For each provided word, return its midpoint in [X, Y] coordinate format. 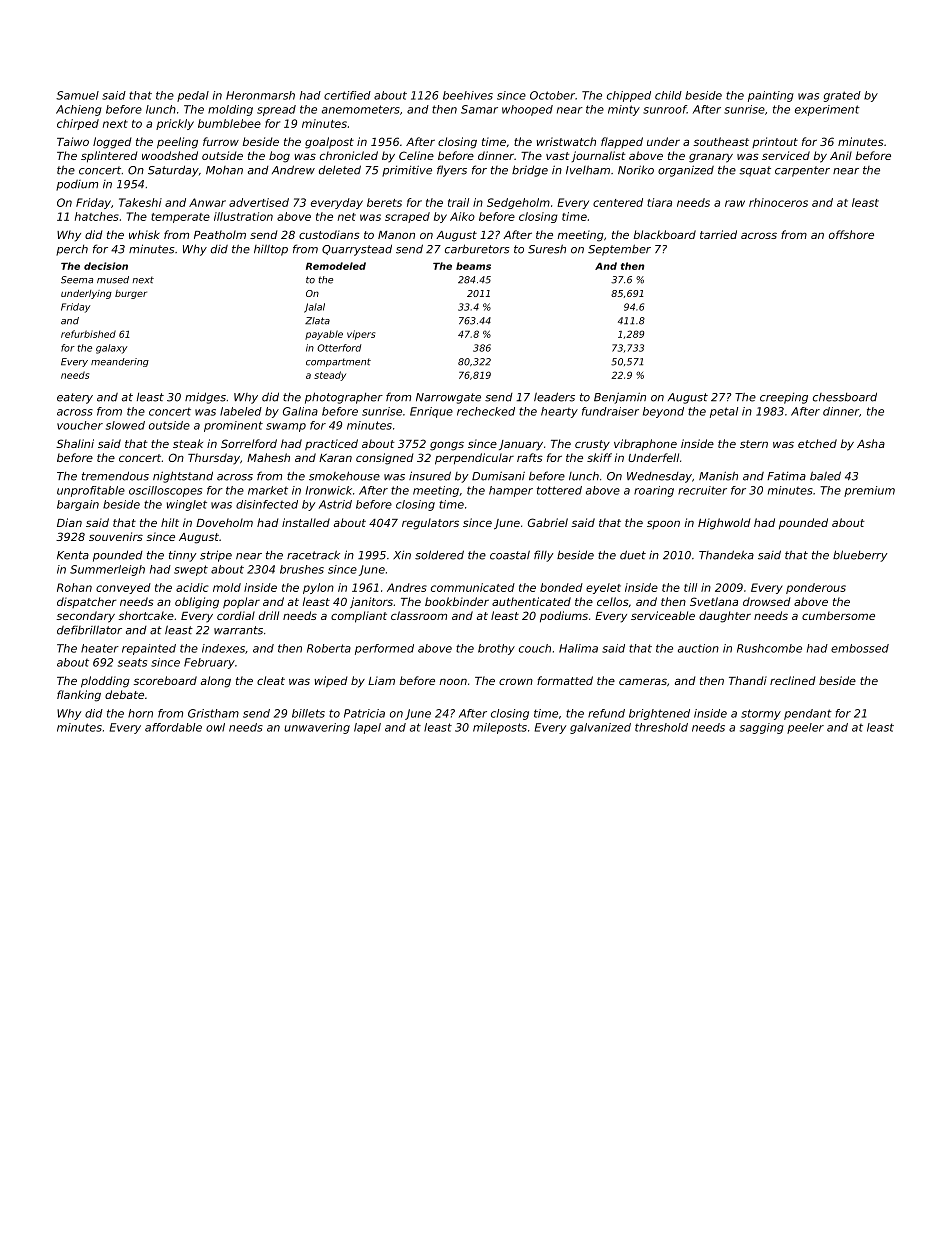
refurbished [88, 334]
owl [215, 727]
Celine [416, 155]
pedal [193, 96]
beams [473, 266]
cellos [612, 601]
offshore [851, 234]
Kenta [73, 555]
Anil [841, 155]
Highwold [724, 524]
